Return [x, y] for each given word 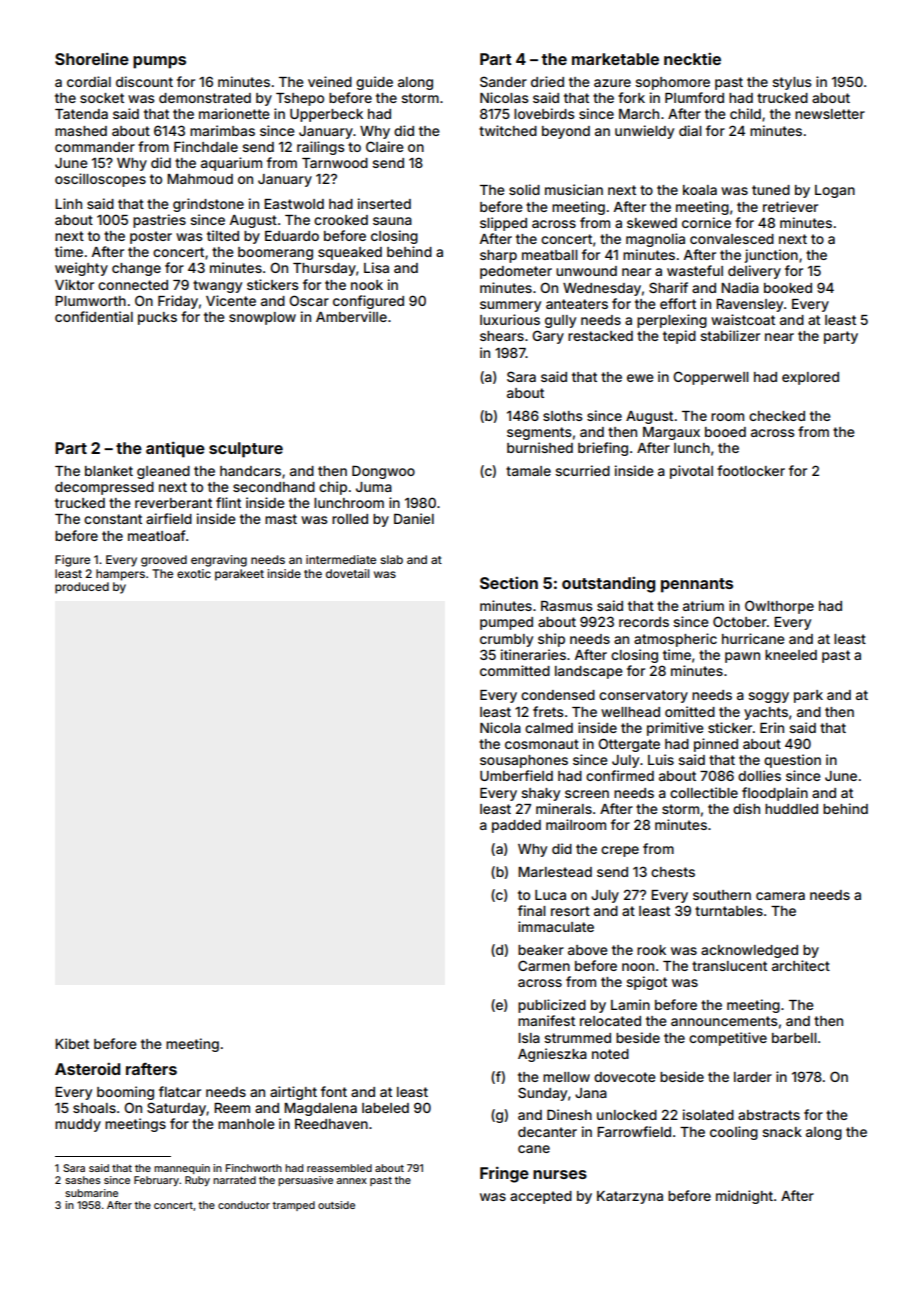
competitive [728, 1039]
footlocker [751, 470]
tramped [294, 1206]
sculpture [246, 450]
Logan [835, 191]
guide [374, 83]
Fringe [504, 1174]
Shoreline [92, 58]
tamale [528, 471]
